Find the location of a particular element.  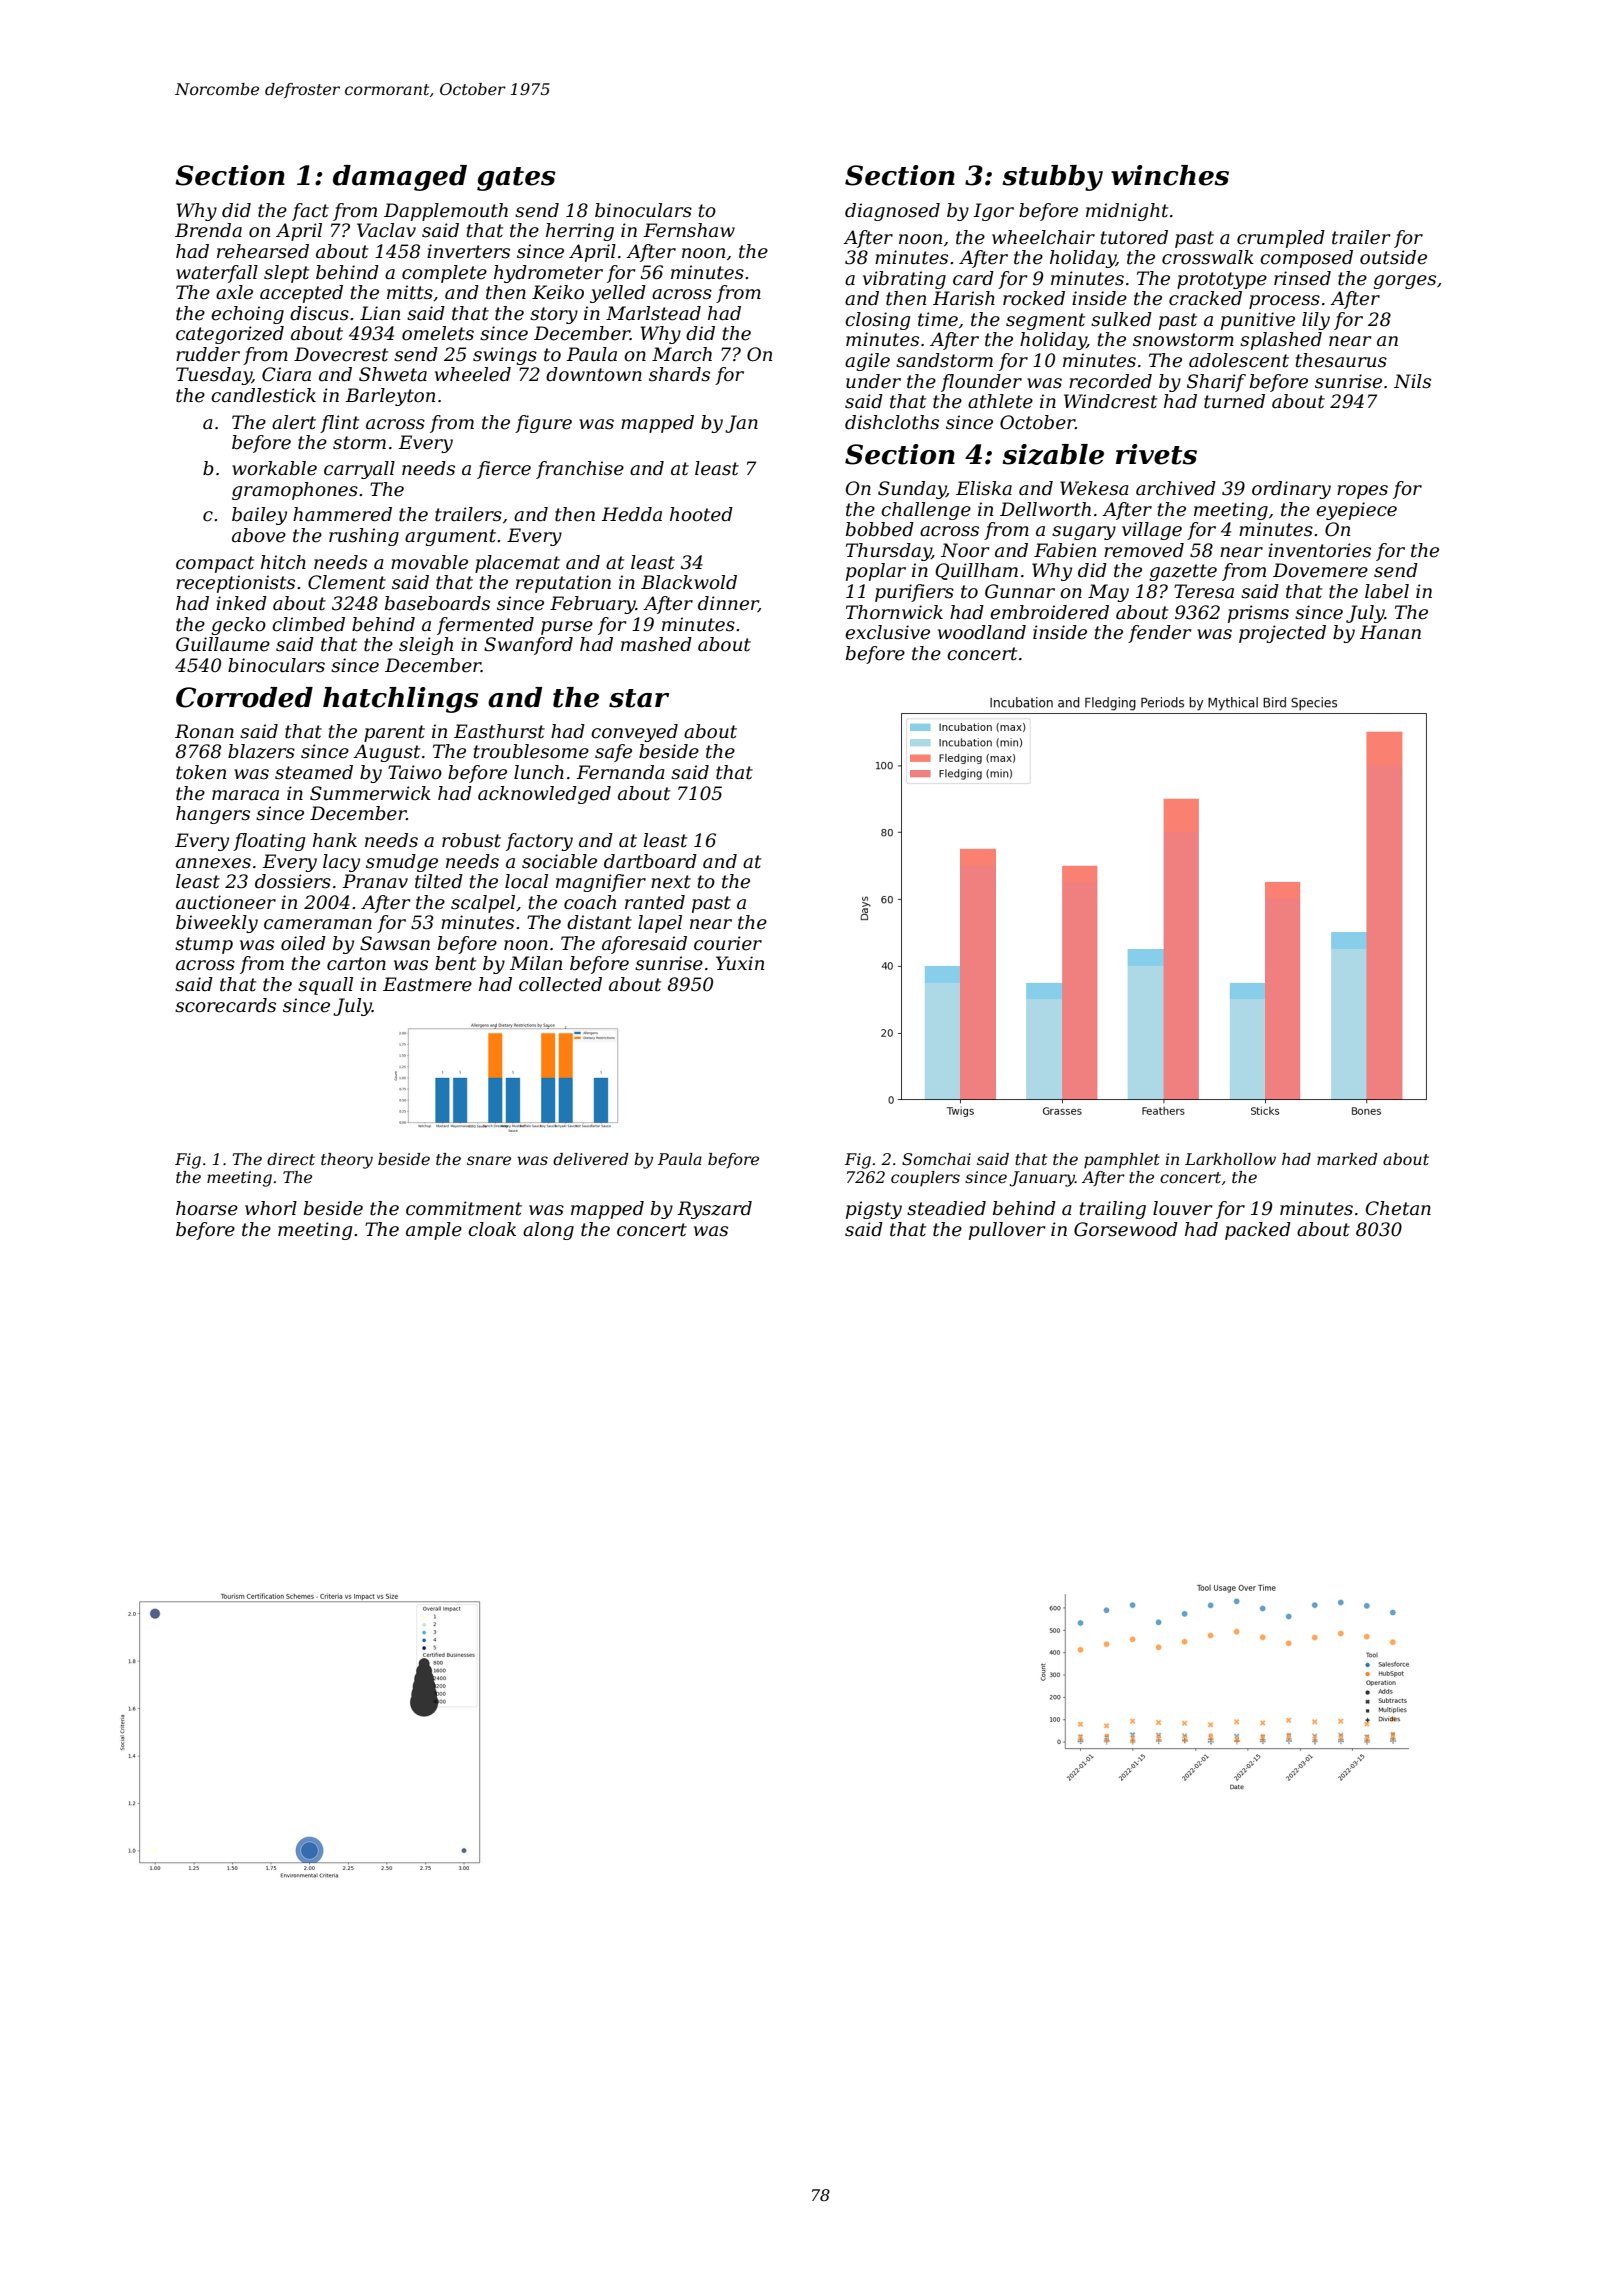

Gorsewood is located at coordinates (1126, 1229).
